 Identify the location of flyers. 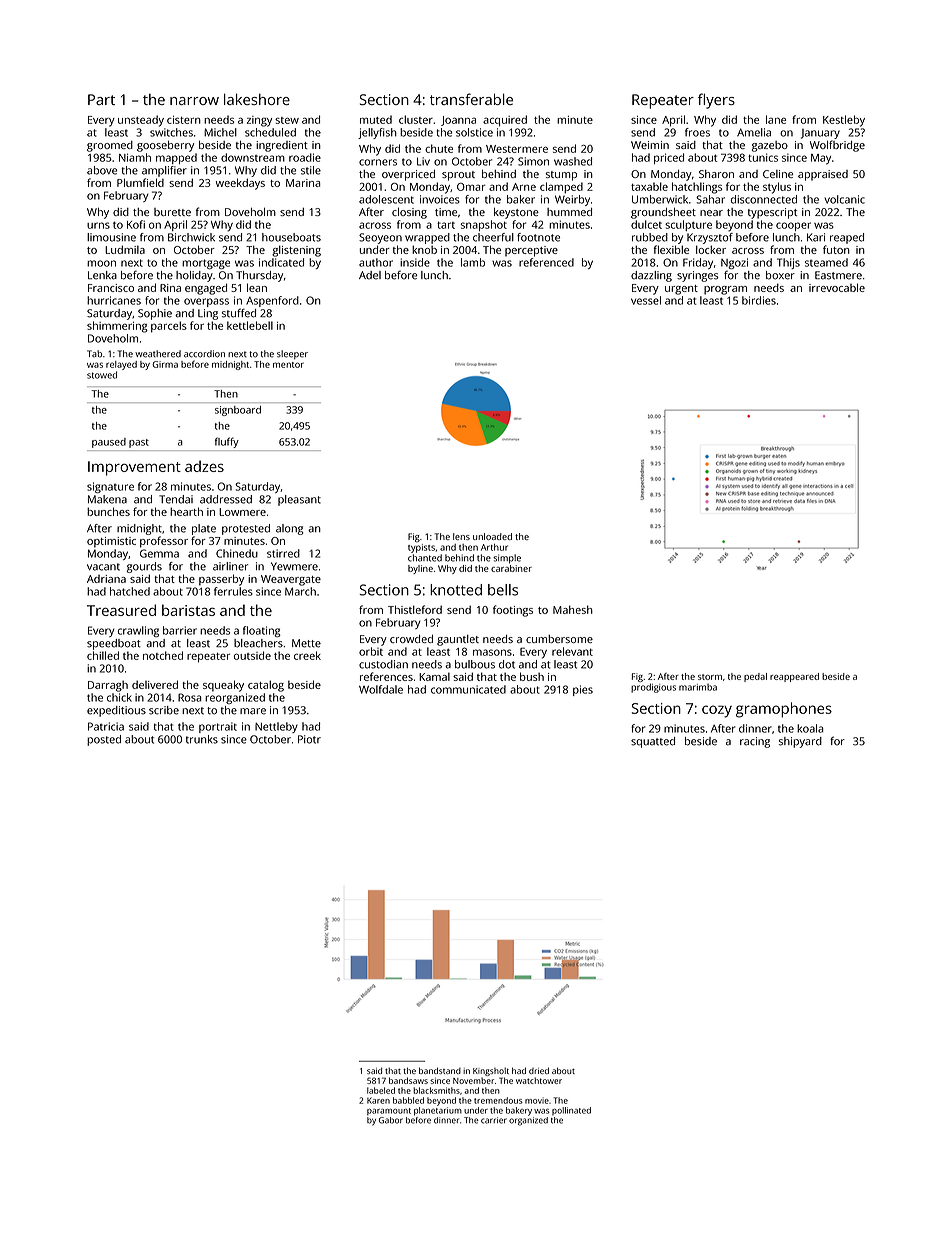
(716, 101).
